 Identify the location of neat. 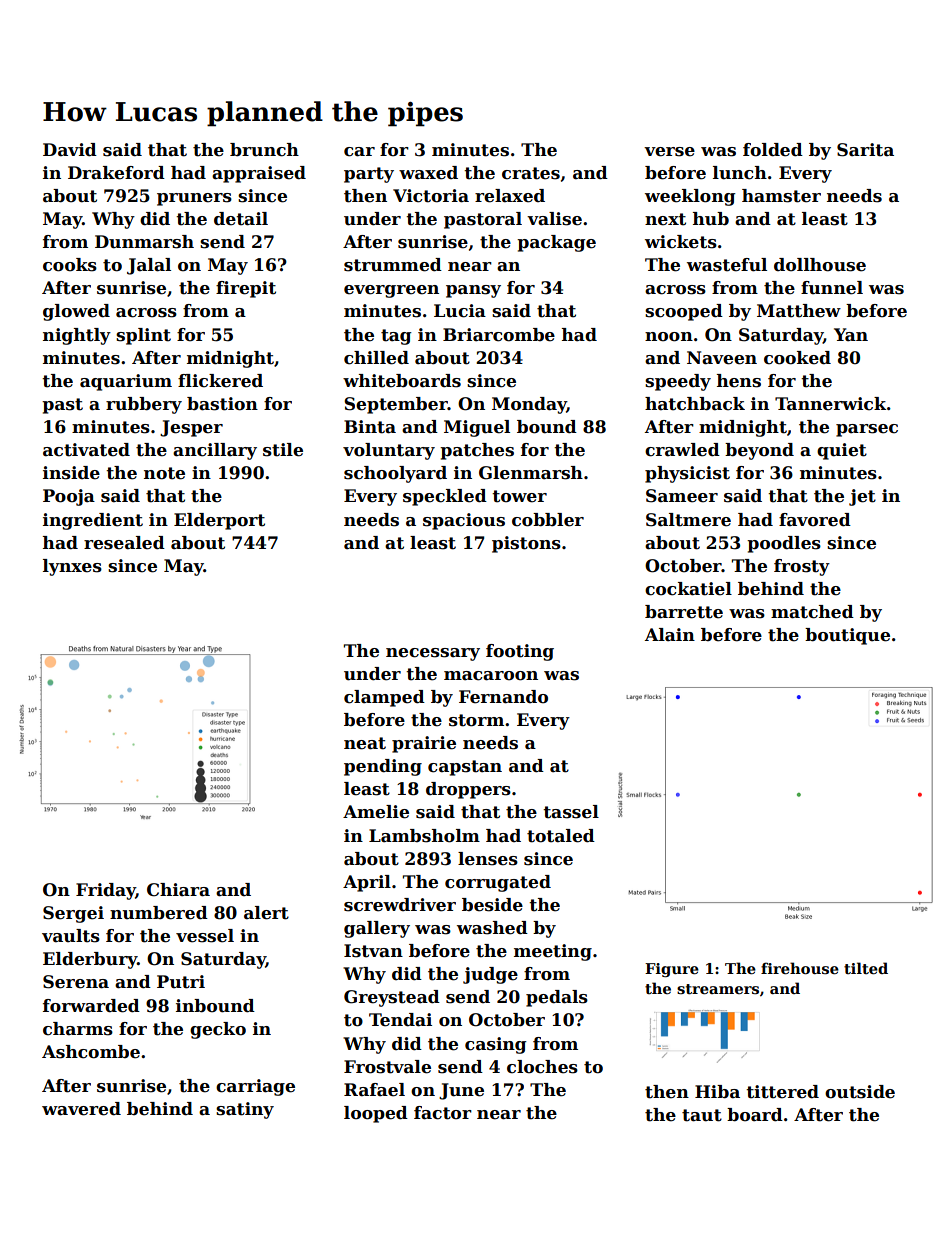
(365, 743).
